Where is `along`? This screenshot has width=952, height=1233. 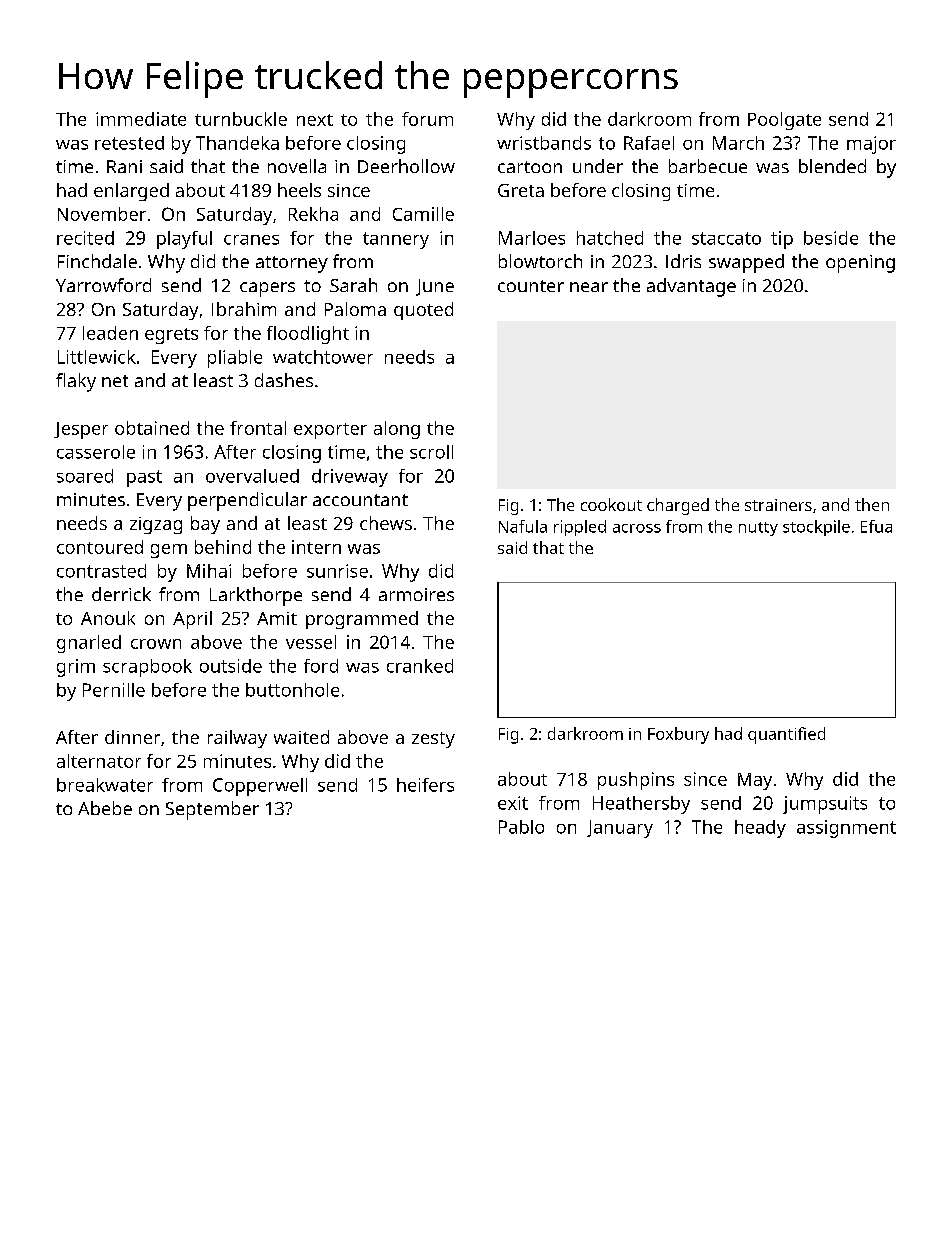 along is located at coordinates (397, 430).
